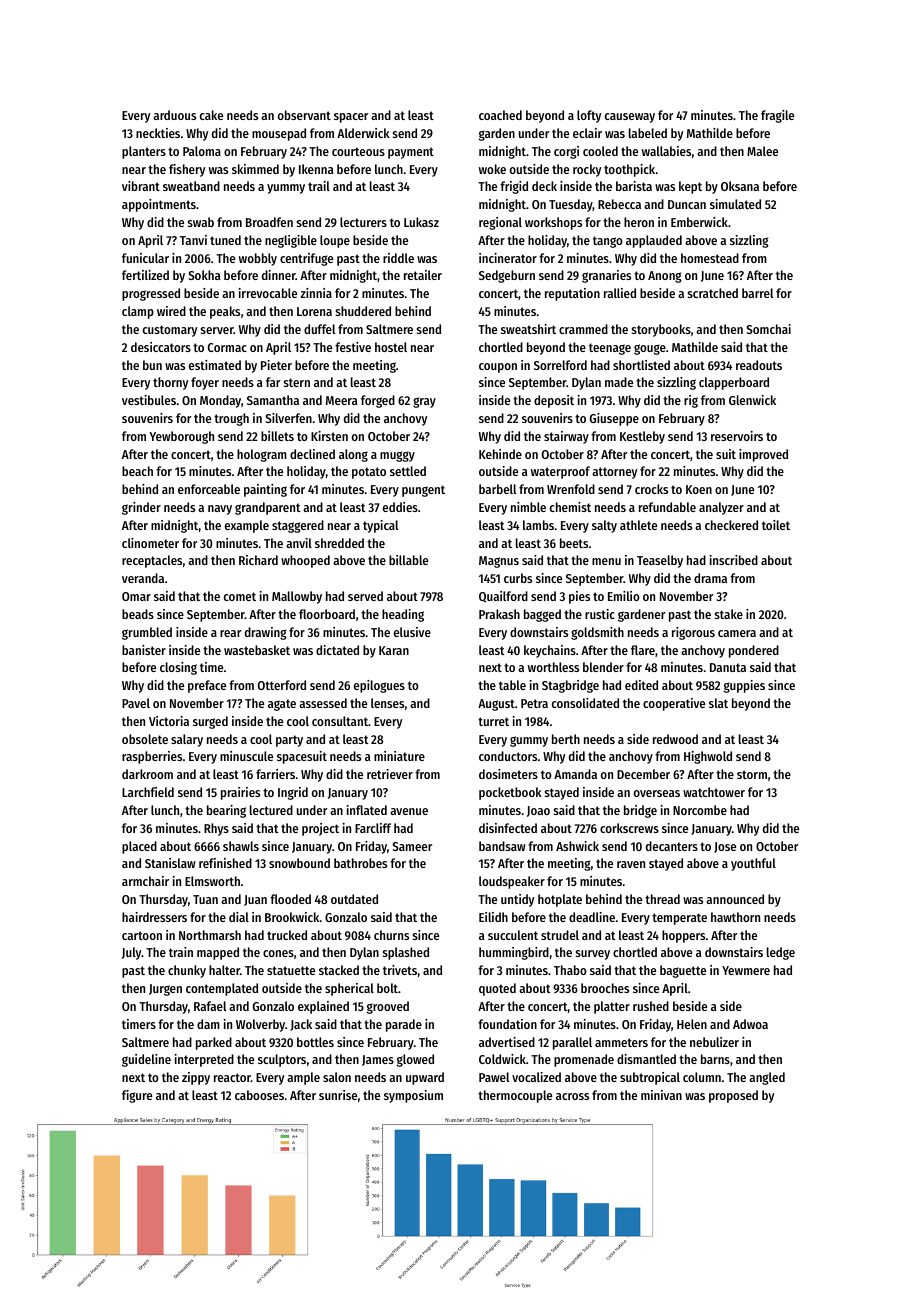 This page has height=1308, width=924. I want to click on Kestleby, so click(642, 437).
